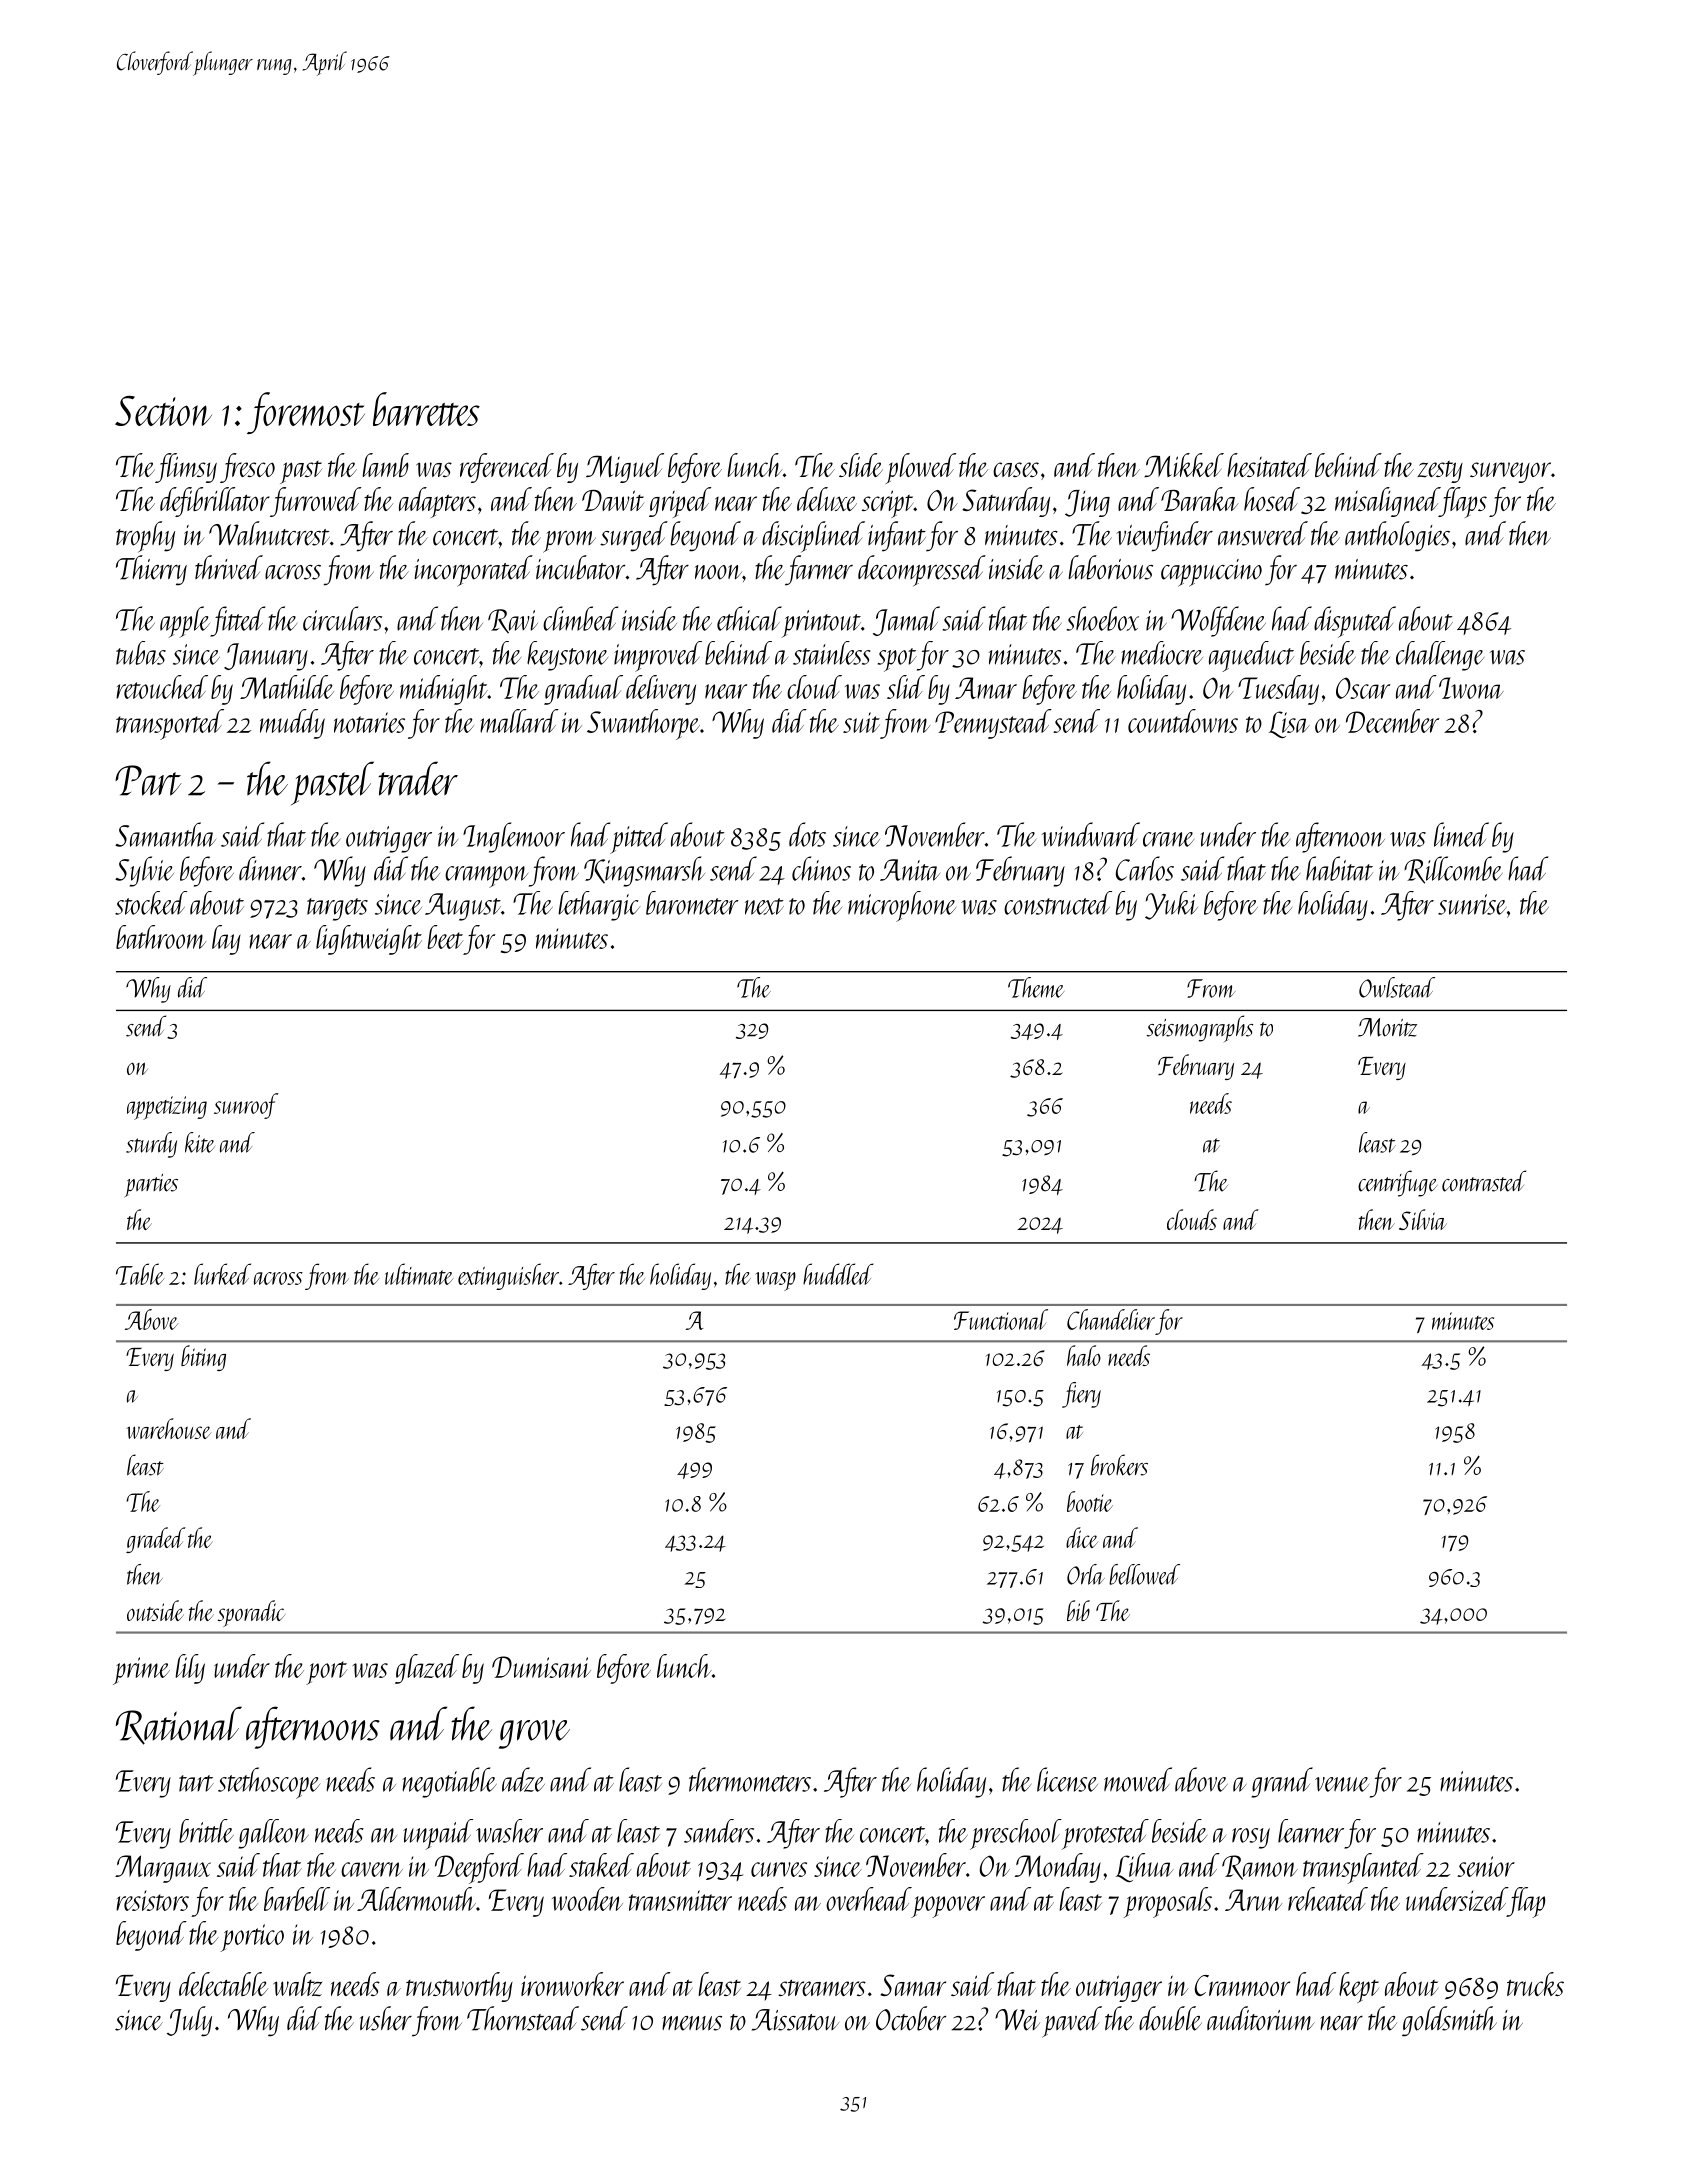 This document has width=1683, height=2178. What do you see at coordinates (902, 906) in the document?
I see `microphone` at bounding box center [902, 906].
